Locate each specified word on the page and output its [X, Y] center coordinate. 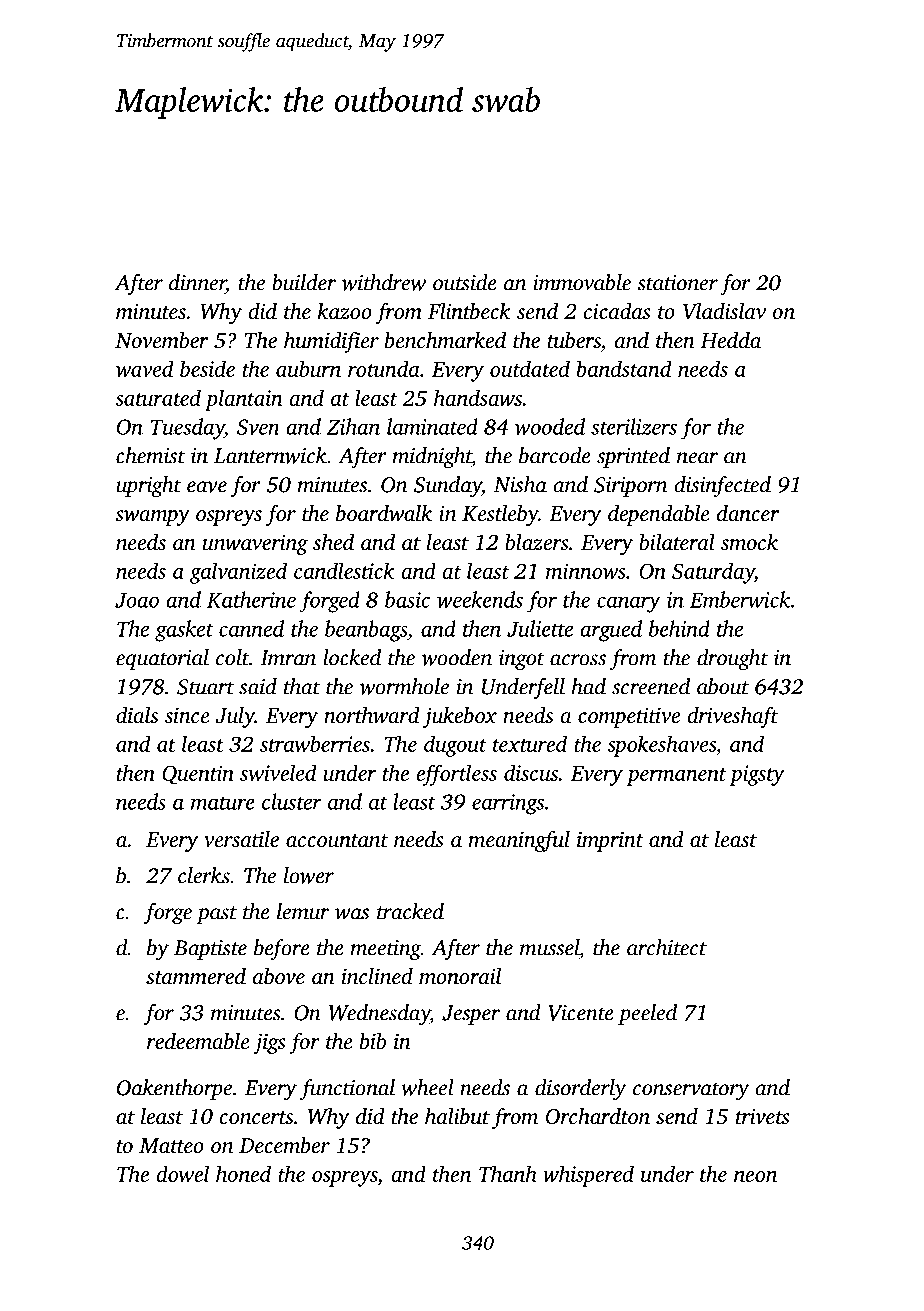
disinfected [722, 486]
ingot [522, 660]
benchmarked [445, 340]
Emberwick [740, 599]
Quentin [198, 775]
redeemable [198, 1041]
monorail [460, 976]
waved [144, 368]
